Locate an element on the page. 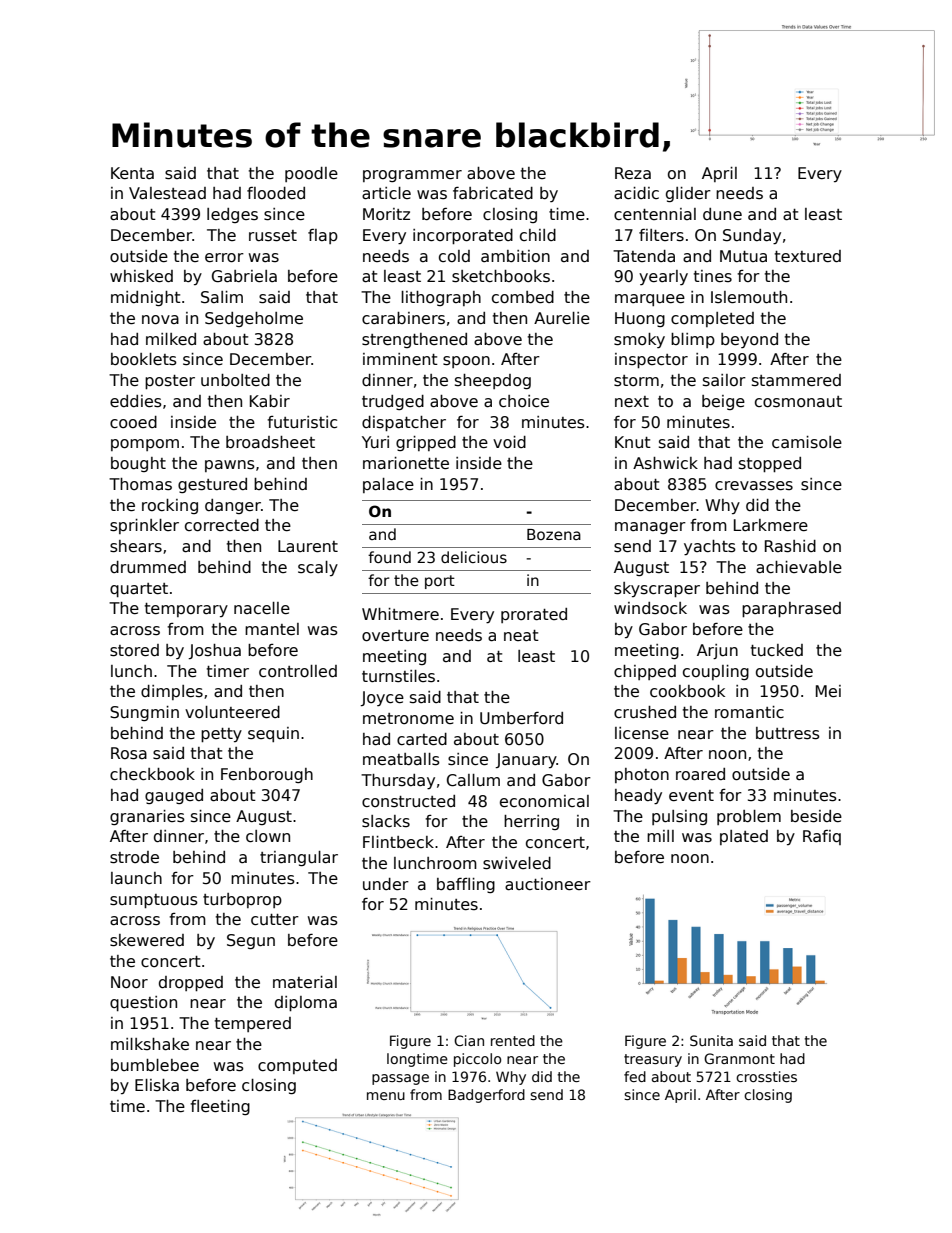  Sunita is located at coordinates (711, 1040).
